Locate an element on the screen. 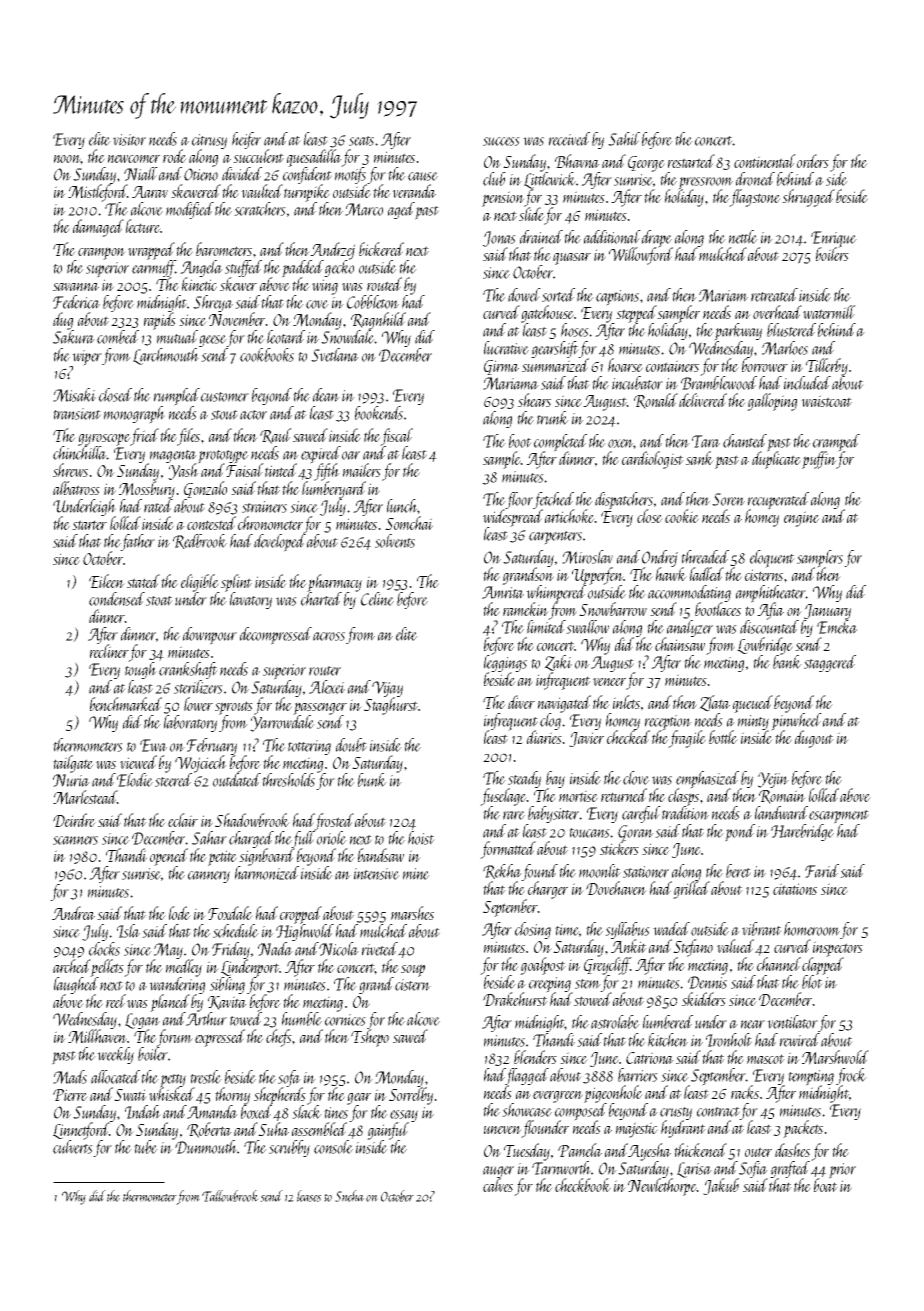  success is located at coordinates (501, 141).
